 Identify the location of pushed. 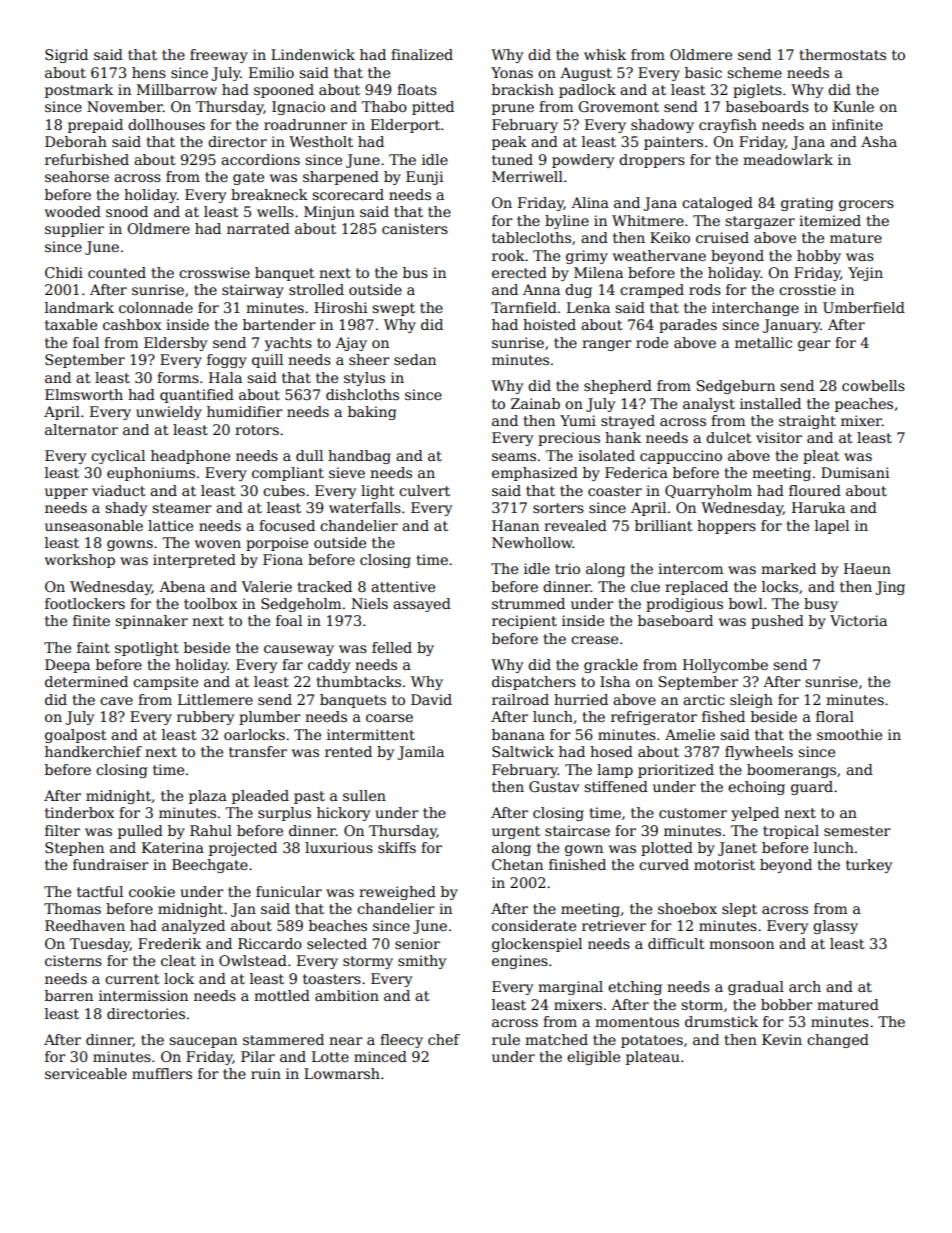
(777, 622).
